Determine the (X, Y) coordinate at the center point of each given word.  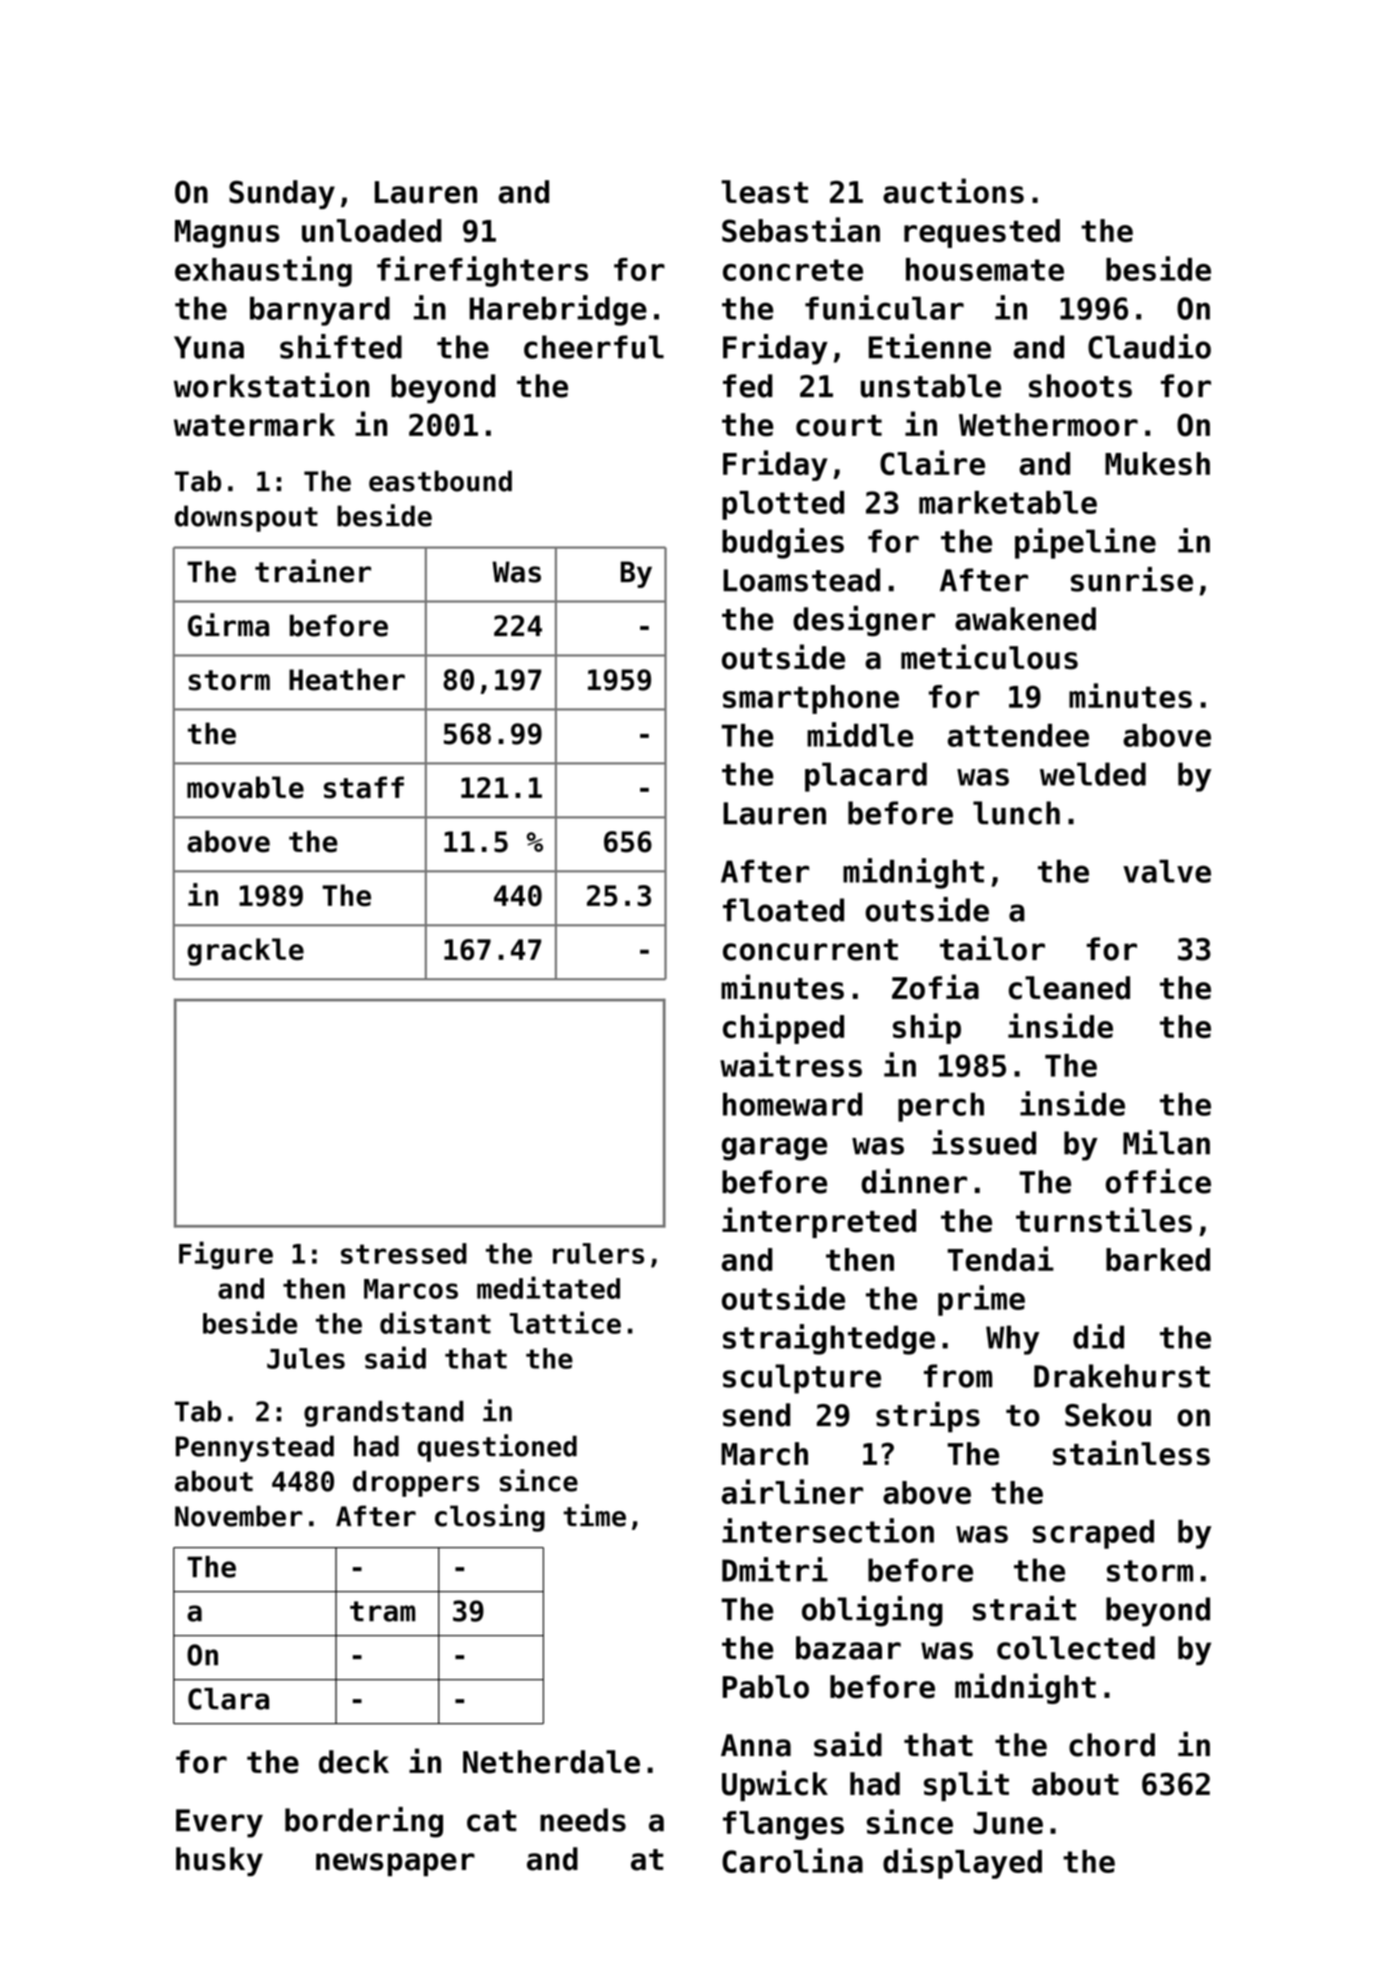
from (958, 1376)
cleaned (1069, 988)
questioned (497, 1448)
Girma (228, 625)
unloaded (372, 230)
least (764, 192)
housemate (985, 269)
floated (783, 910)
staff (364, 787)
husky (219, 1861)
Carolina (792, 1860)
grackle (245, 952)
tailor (992, 948)
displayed (962, 1863)
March (764, 1454)
